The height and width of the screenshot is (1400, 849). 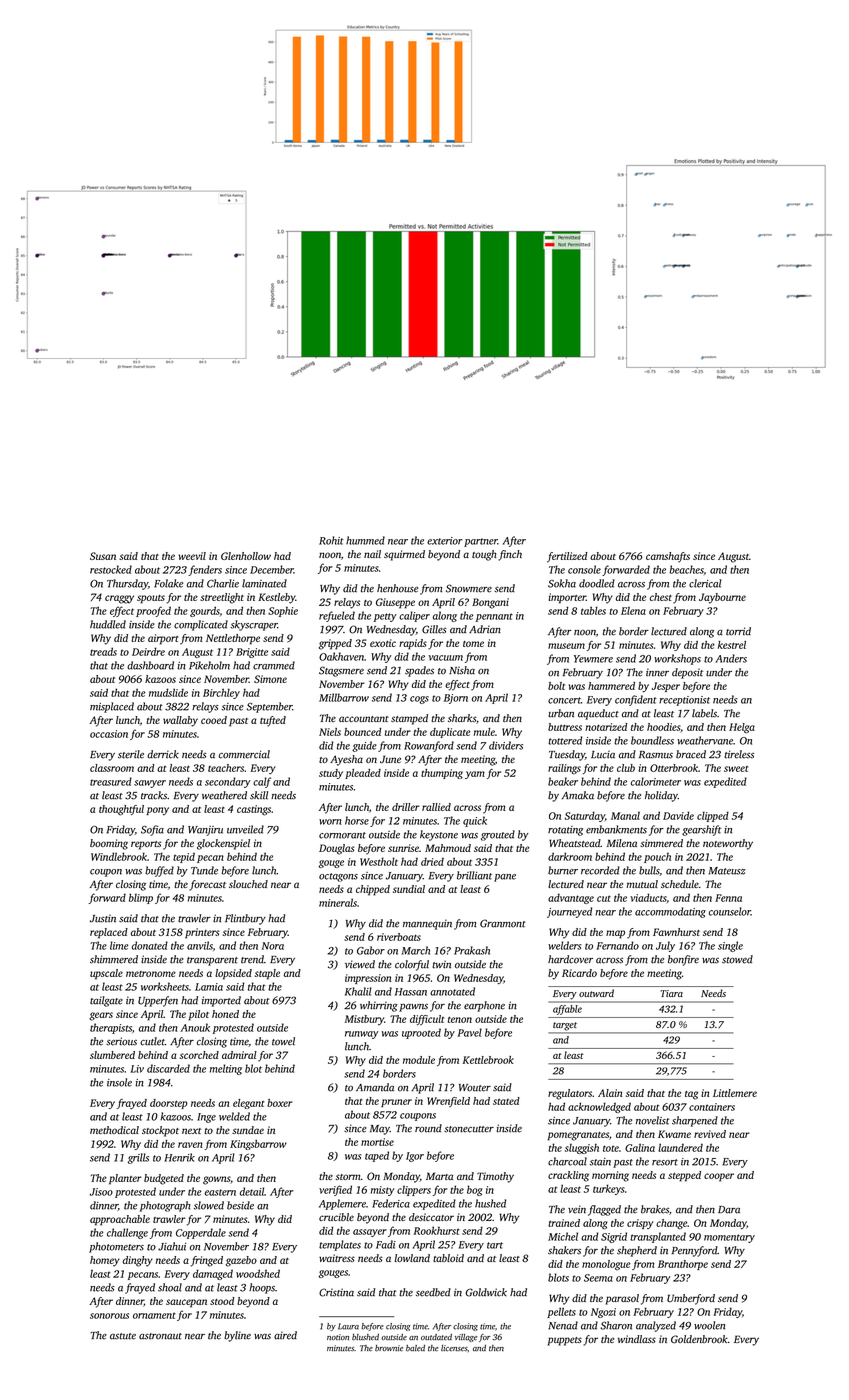 What do you see at coordinates (103, 556) in the screenshot?
I see `Susan` at bounding box center [103, 556].
